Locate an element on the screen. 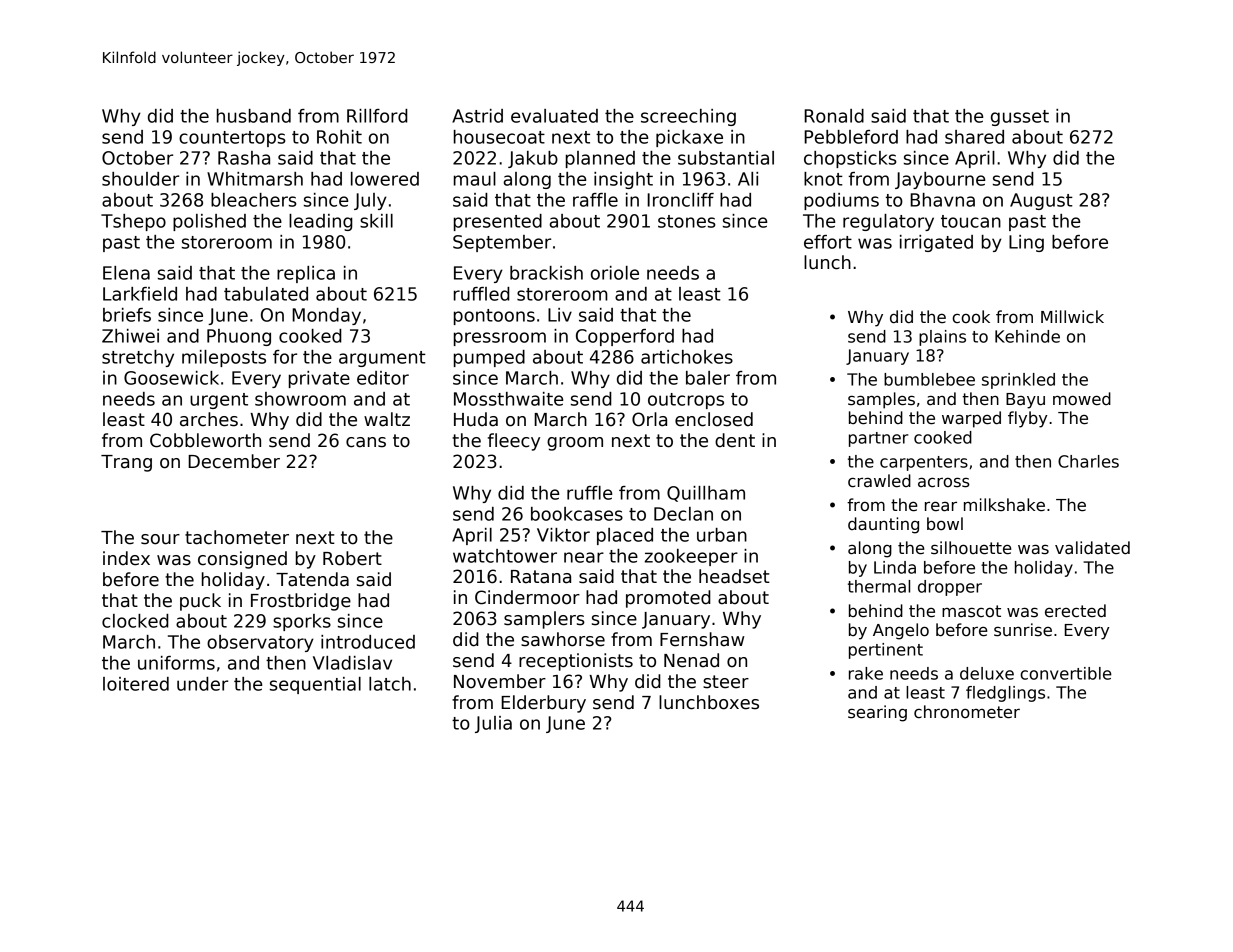 Image resolution: width=1233 pixels, height=952 pixels. daunting is located at coordinates (883, 525).
